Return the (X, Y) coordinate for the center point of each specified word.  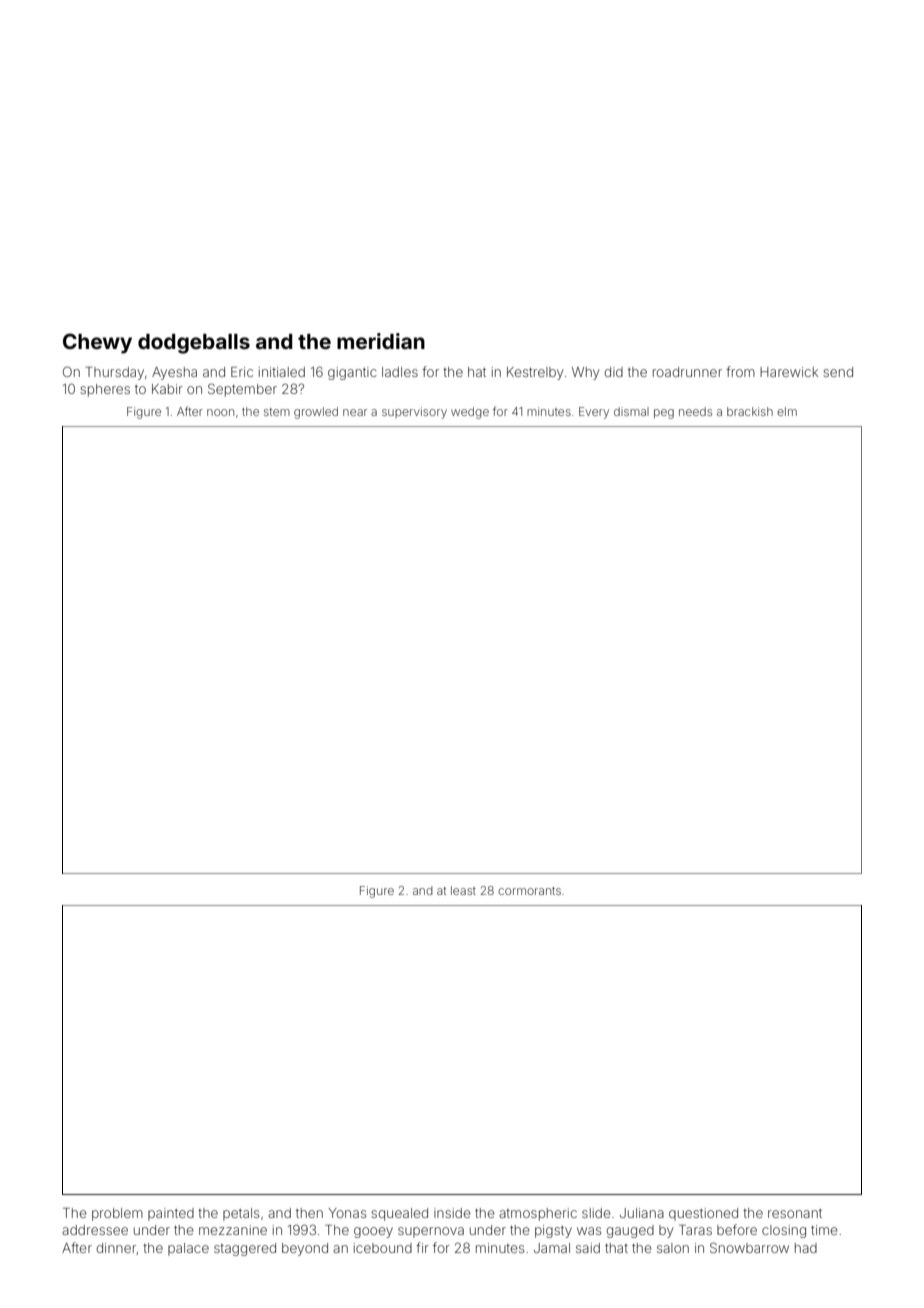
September (242, 390)
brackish (750, 411)
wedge (470, 413)
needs (695, 411)
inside (452, 1213)
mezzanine (233, 1230)
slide (596, 1213)
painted (171, 1214)
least (463, 890)
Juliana (642, 1213)
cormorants (529, 891)
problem (117, 1214)
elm (787, 411)
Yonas (347, 1213)
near (355, 412)
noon (220, 412)
